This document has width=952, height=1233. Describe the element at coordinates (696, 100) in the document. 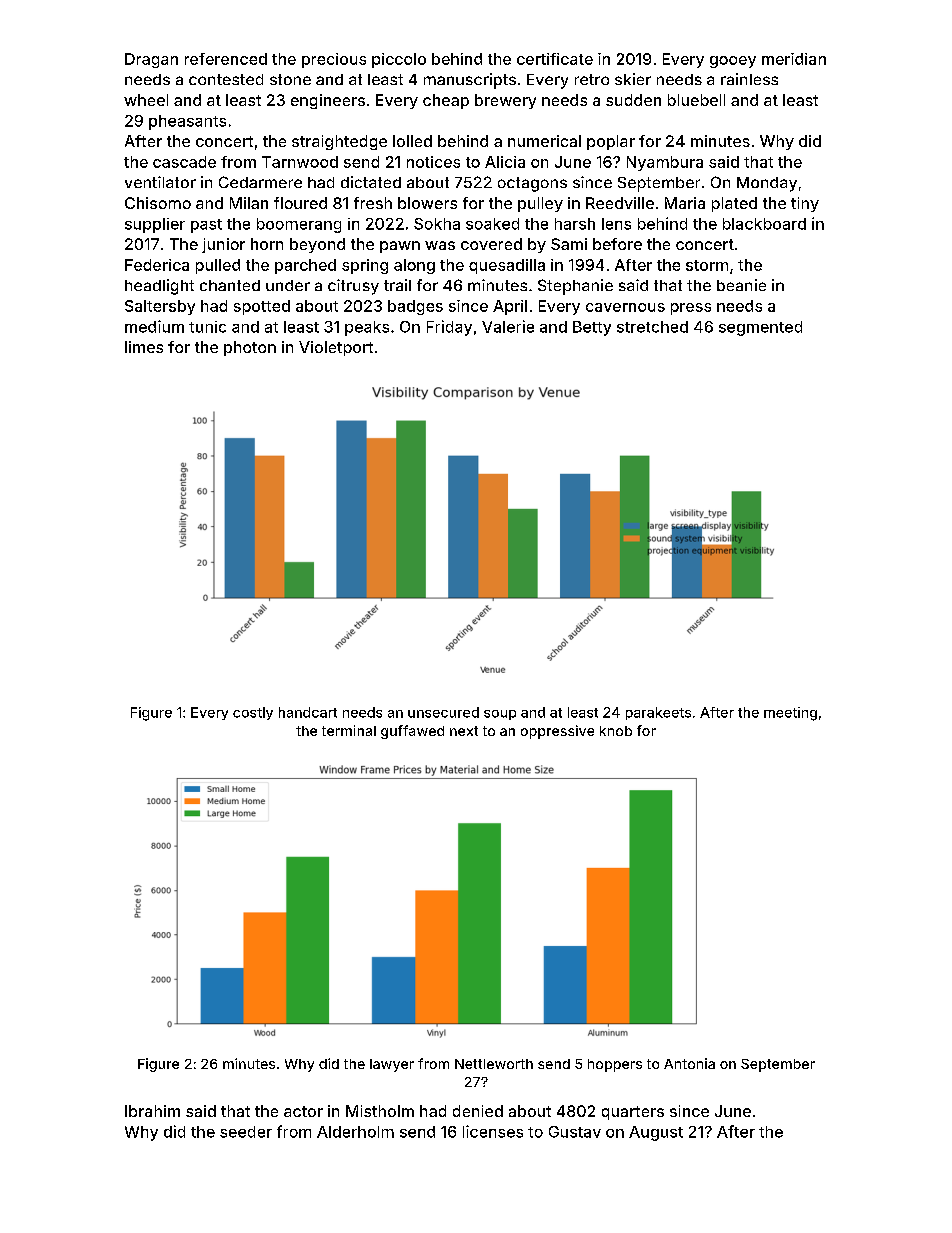

I see `bluebell` at that location.
